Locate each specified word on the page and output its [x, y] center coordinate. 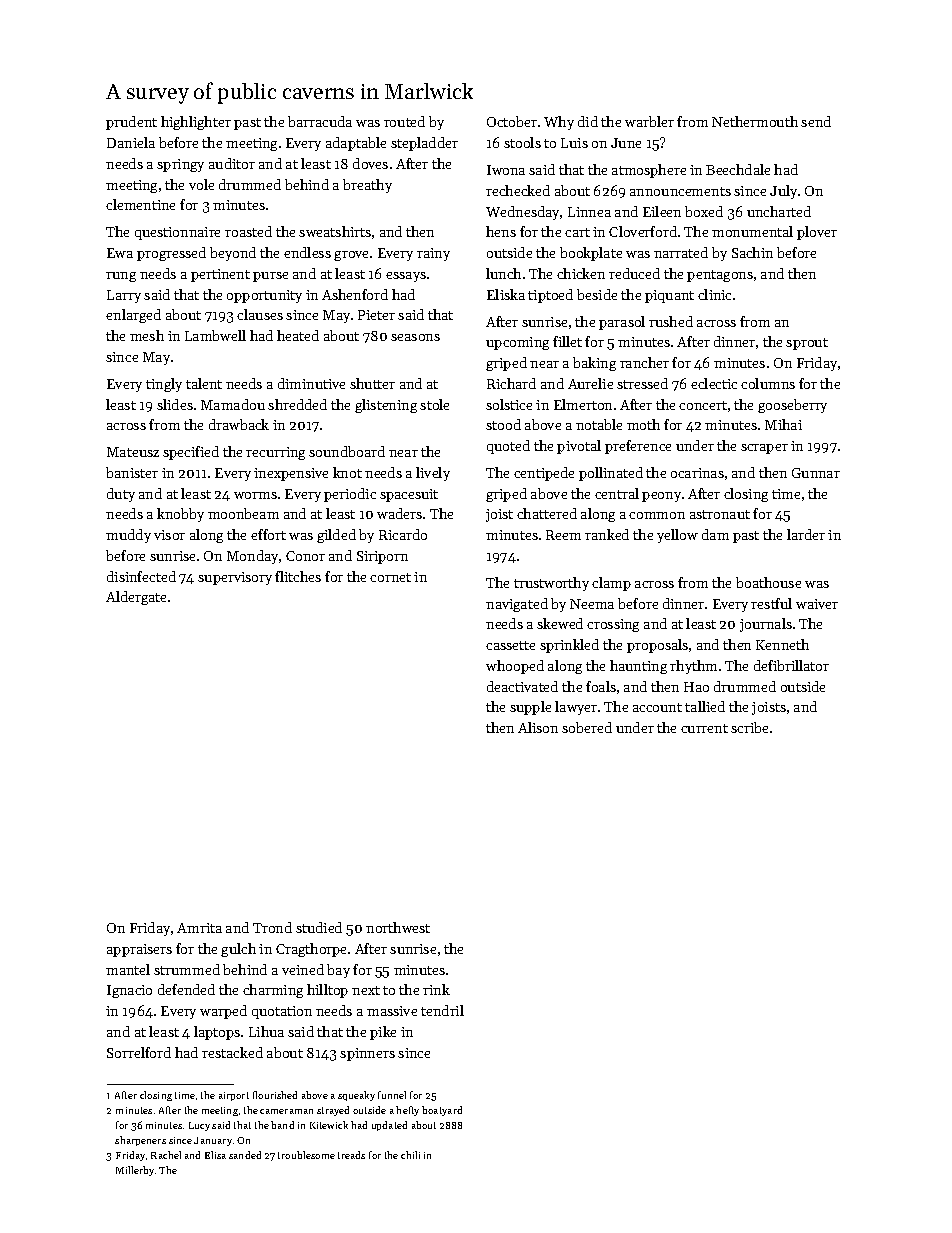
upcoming [517, 343]
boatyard [442, 1111]
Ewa [120, 253]
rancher [644, 362]
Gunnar [816, 473]
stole [434, 404]
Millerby [135, 1171]
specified [191, 453]
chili [410, 1155]
